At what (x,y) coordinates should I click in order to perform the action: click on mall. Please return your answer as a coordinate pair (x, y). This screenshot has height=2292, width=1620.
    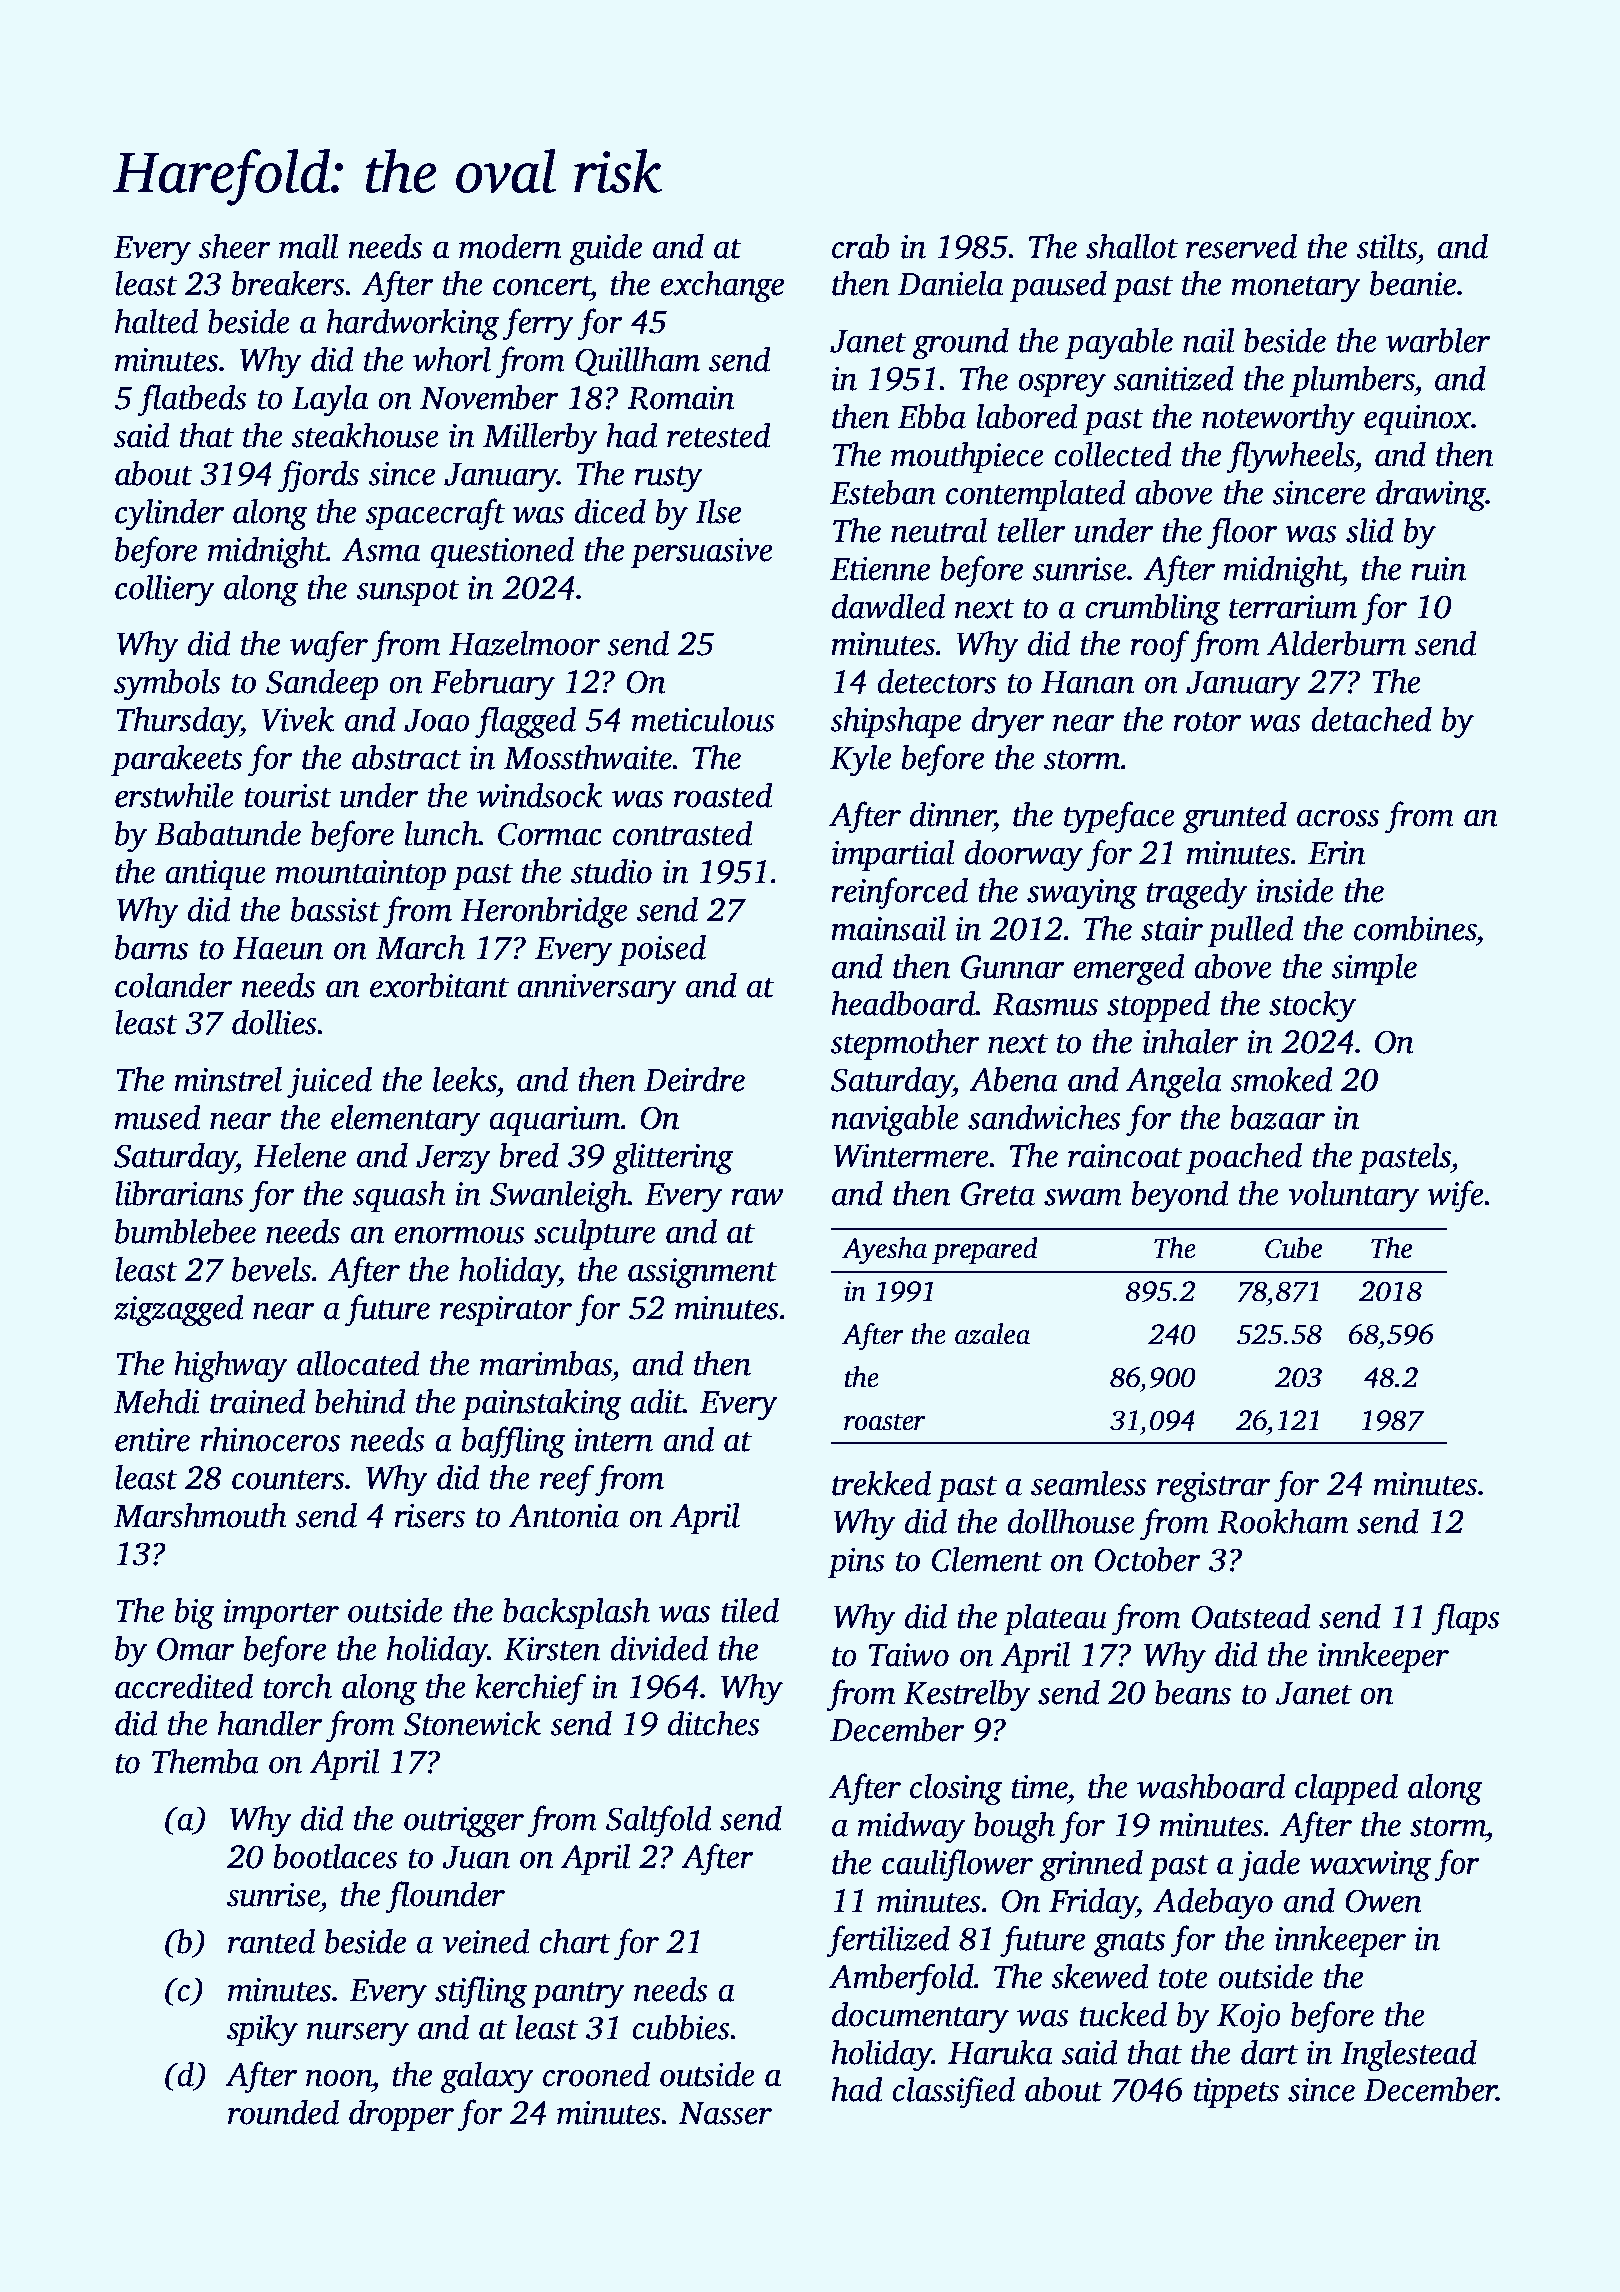
    Looking at the image, I should click on (309, 246).
